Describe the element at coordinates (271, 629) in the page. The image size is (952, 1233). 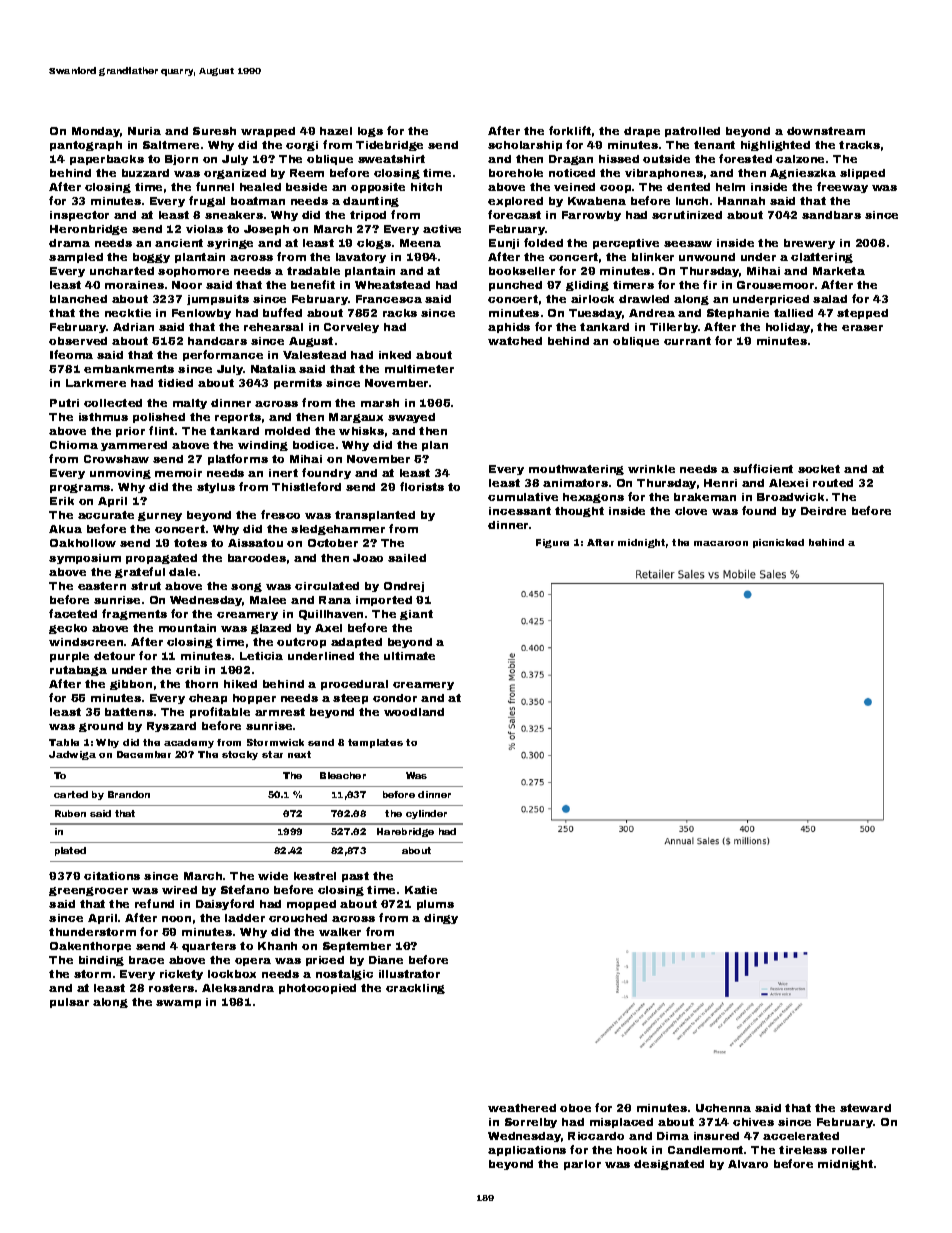
I see `glazed` at that location.
